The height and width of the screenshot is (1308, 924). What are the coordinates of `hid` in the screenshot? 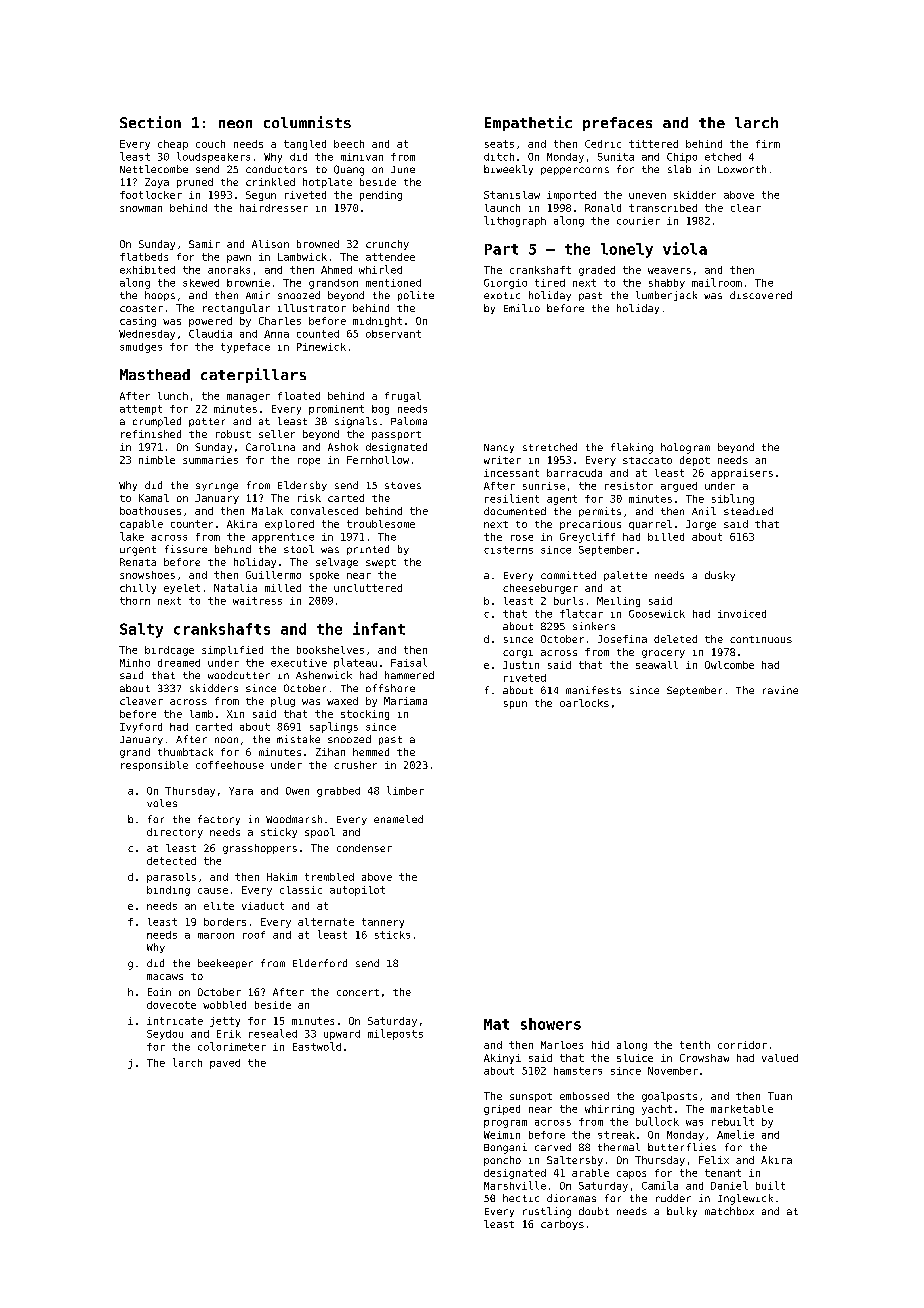 It's located at (600, 1045).
